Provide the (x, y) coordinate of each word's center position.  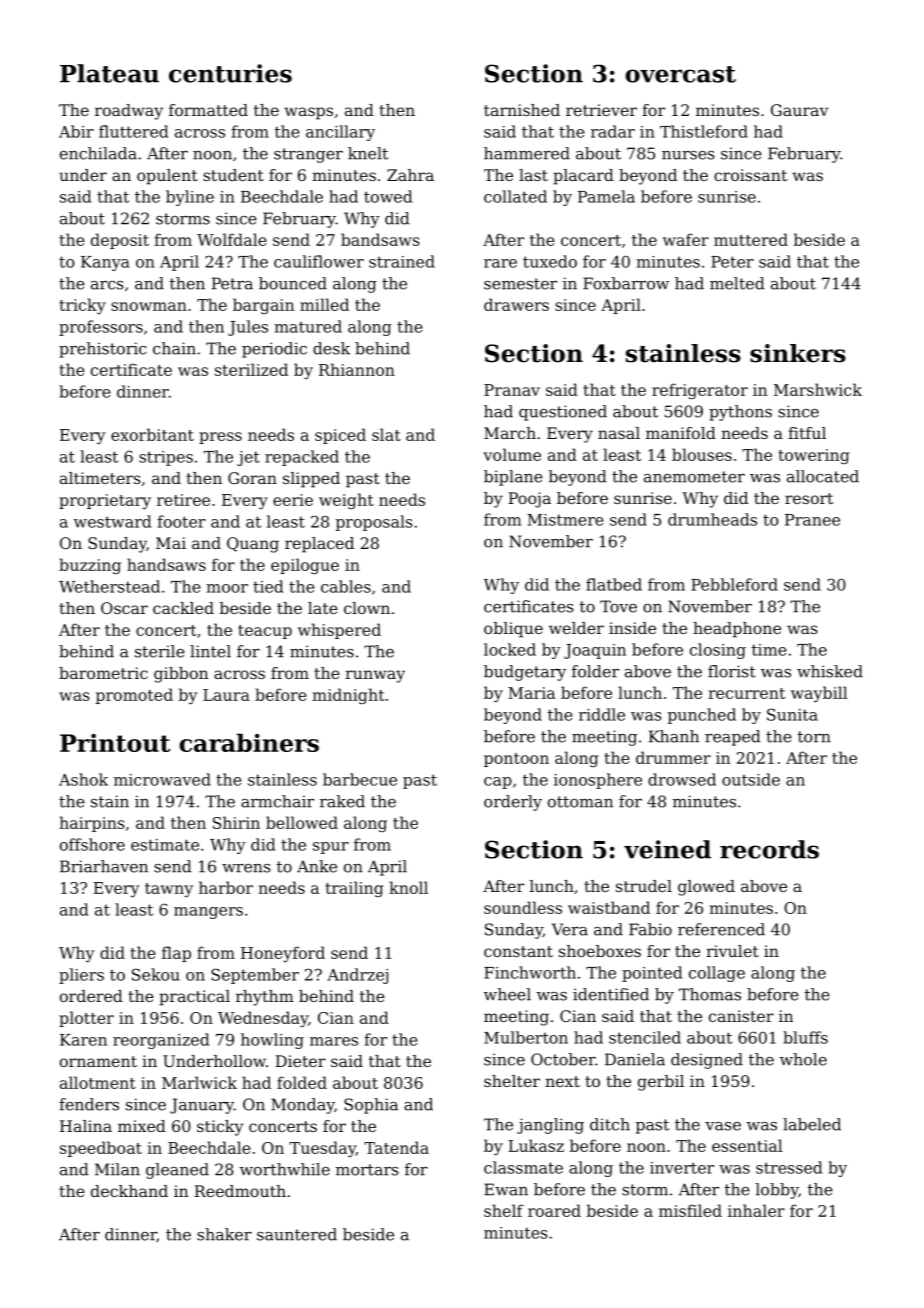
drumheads (712, 519)
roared (554, 1210)
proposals (374, 523)
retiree (183, 500)
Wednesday (263, 1019)
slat (386, 434)
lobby (777, 1191)
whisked (830, 671)
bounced (293, 283)
